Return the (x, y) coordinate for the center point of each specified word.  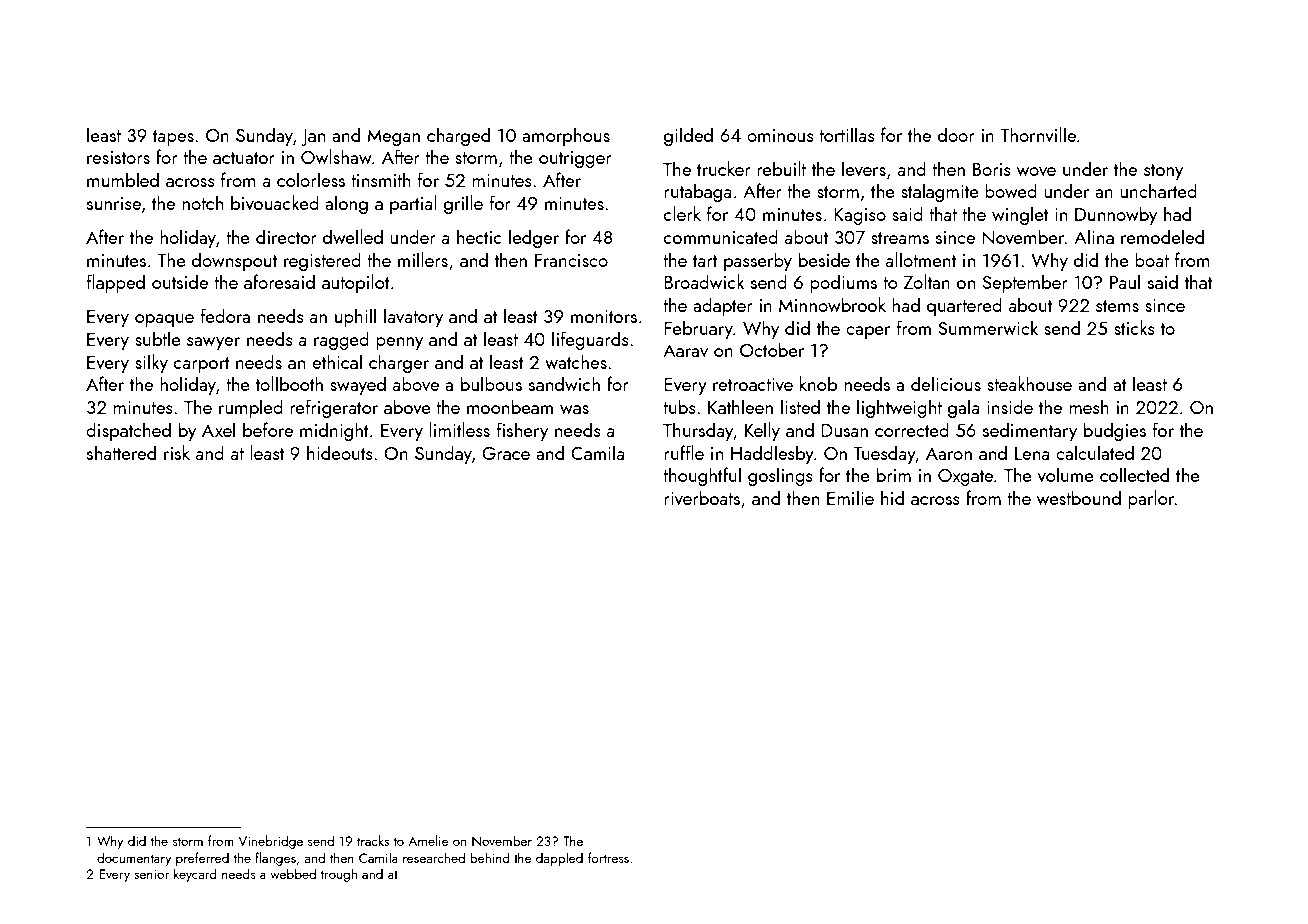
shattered (121, 452)
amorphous (566, 136)
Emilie (850, 497)
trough (339, 875)
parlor (1151, 499)
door (956, 134)
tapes (173, 138)
